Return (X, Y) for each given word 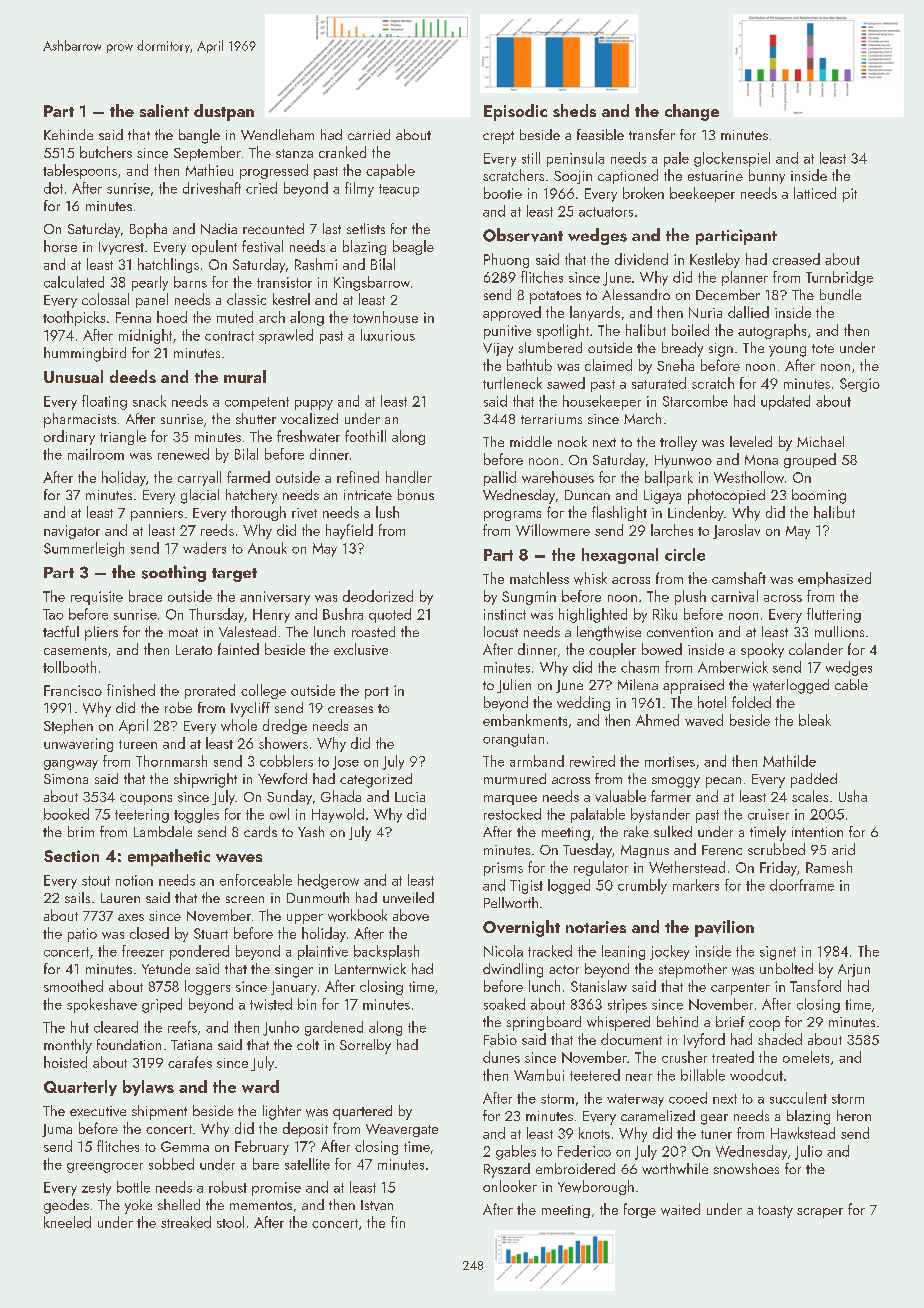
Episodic (515, 112)
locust (501, 631)
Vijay (498, 350)
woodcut (756, 1075)
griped (162, 1005)
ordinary (69, 437)
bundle (840, 294)
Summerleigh (84, 549)
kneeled (67, 1222)
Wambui (539, 1075)
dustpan (224, 112)
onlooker (510, 1186)
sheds (574, 110)
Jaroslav (736, 531)
